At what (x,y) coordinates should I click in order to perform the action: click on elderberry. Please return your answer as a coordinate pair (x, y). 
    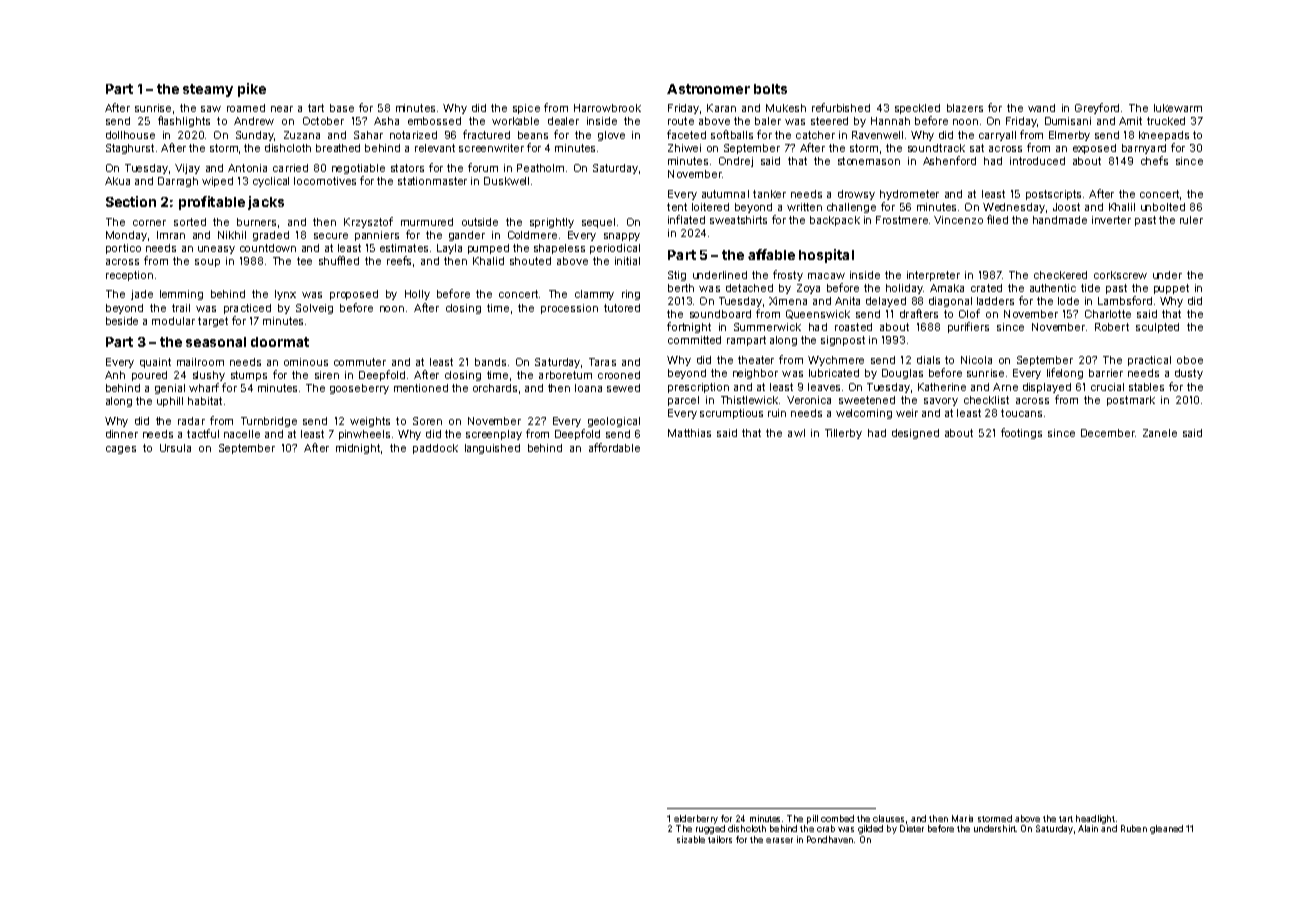
    Looking at the image, I should click on (696, 819).
